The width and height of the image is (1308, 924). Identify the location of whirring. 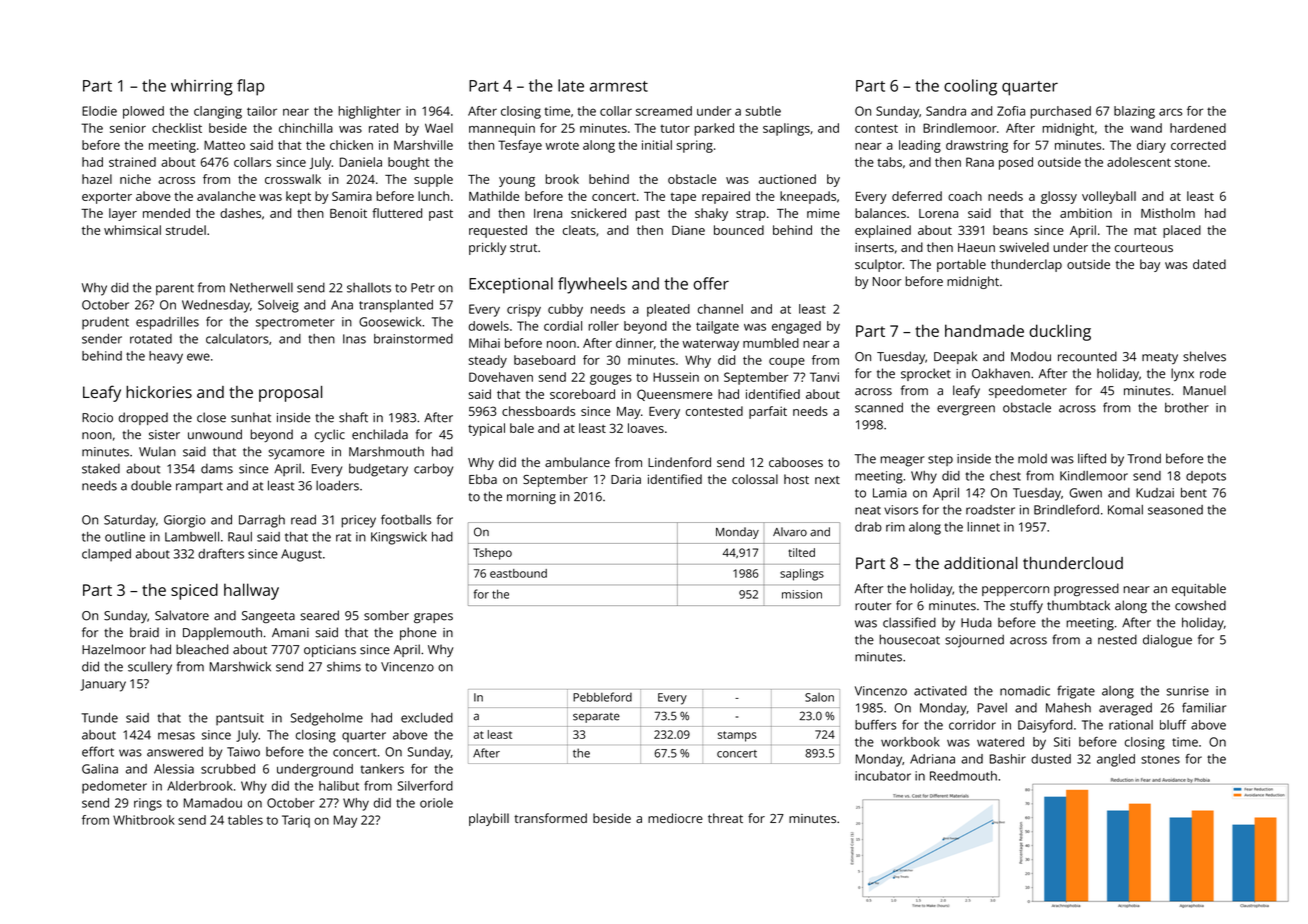
(202, 87).
